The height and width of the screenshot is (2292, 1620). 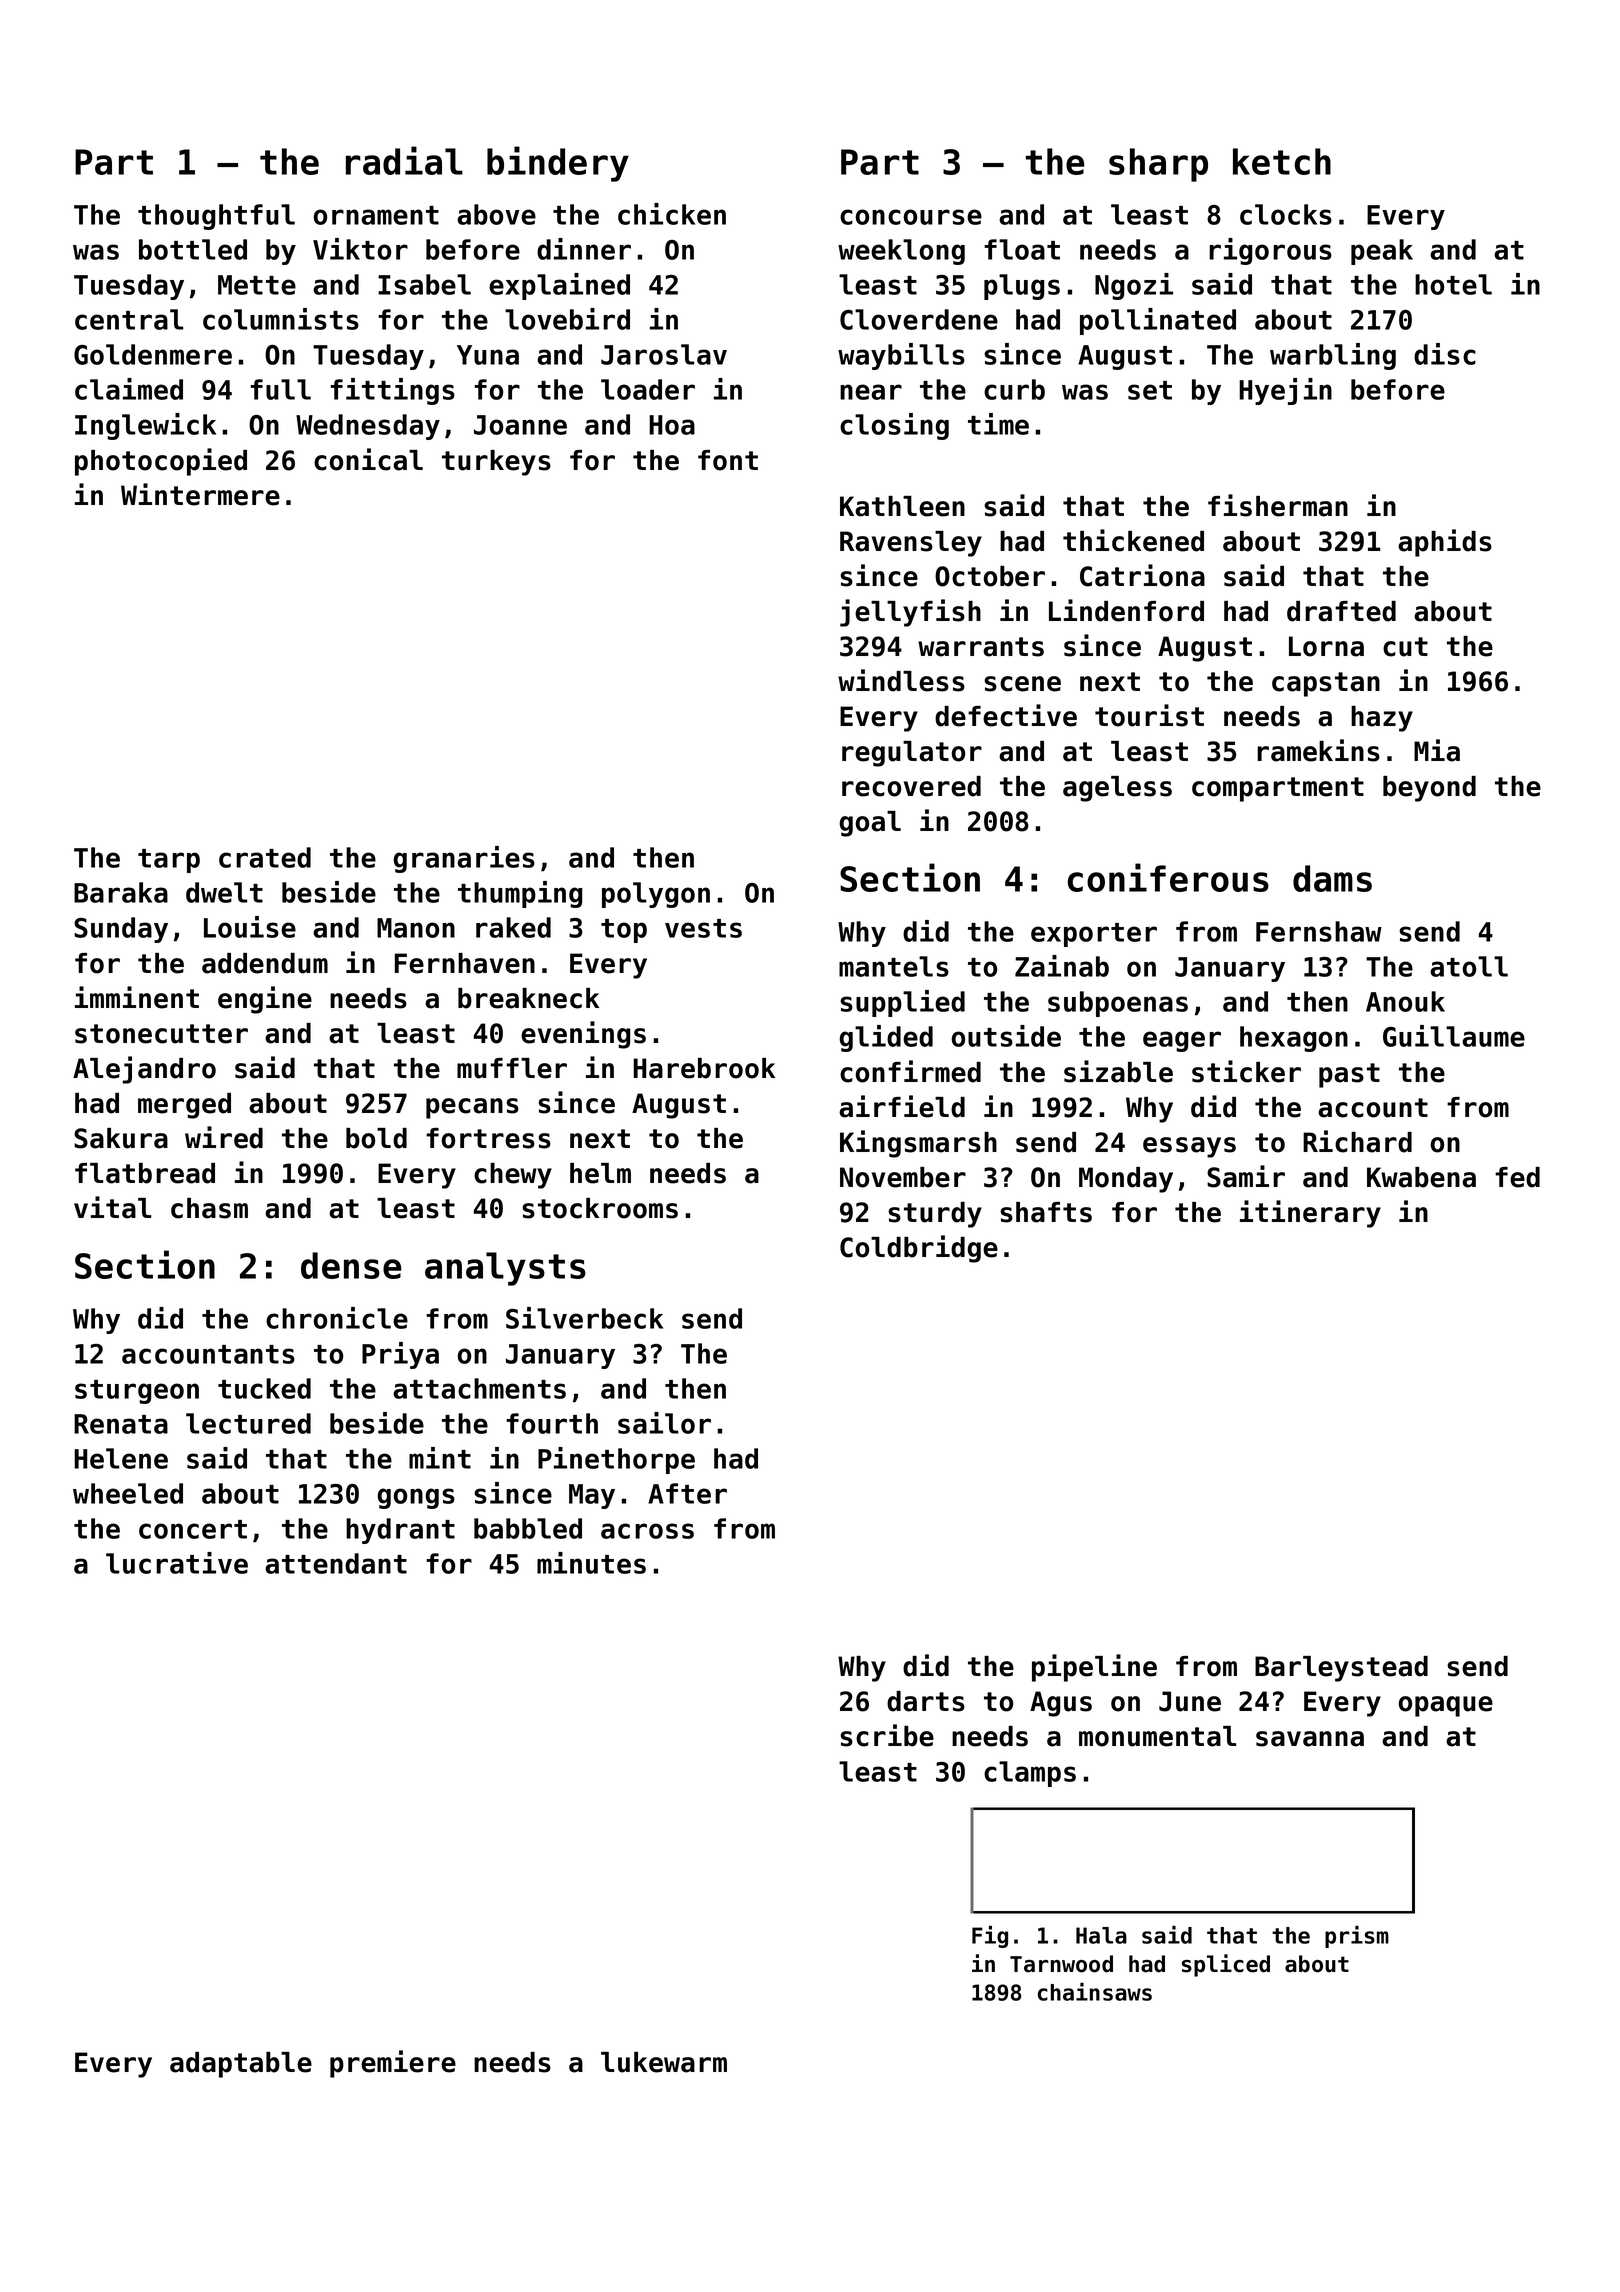 I want to click on concourse, so click(x=911, y=217).
